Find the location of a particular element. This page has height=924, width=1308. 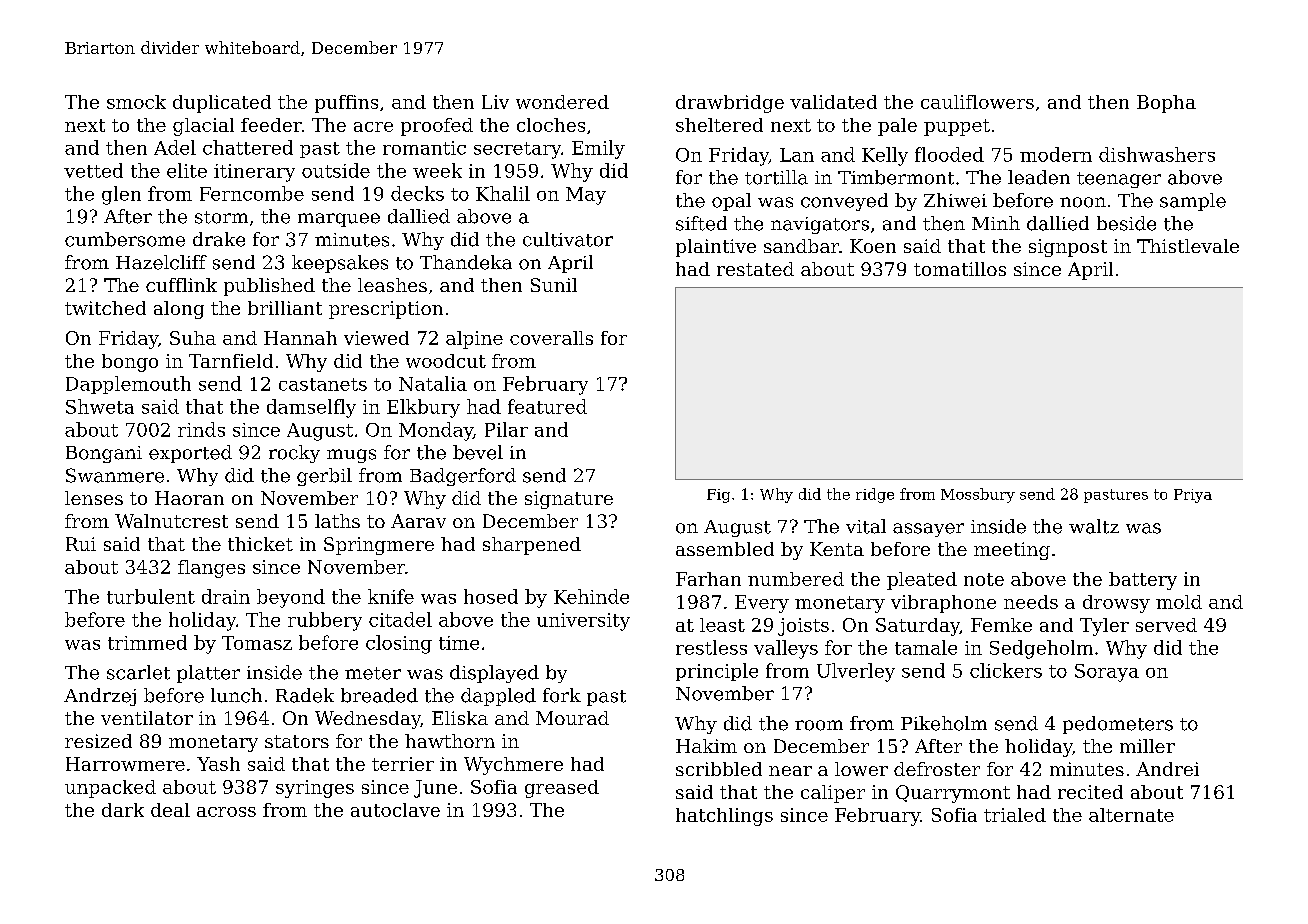

Thistlevale is located at coordinates (1188, 246).
